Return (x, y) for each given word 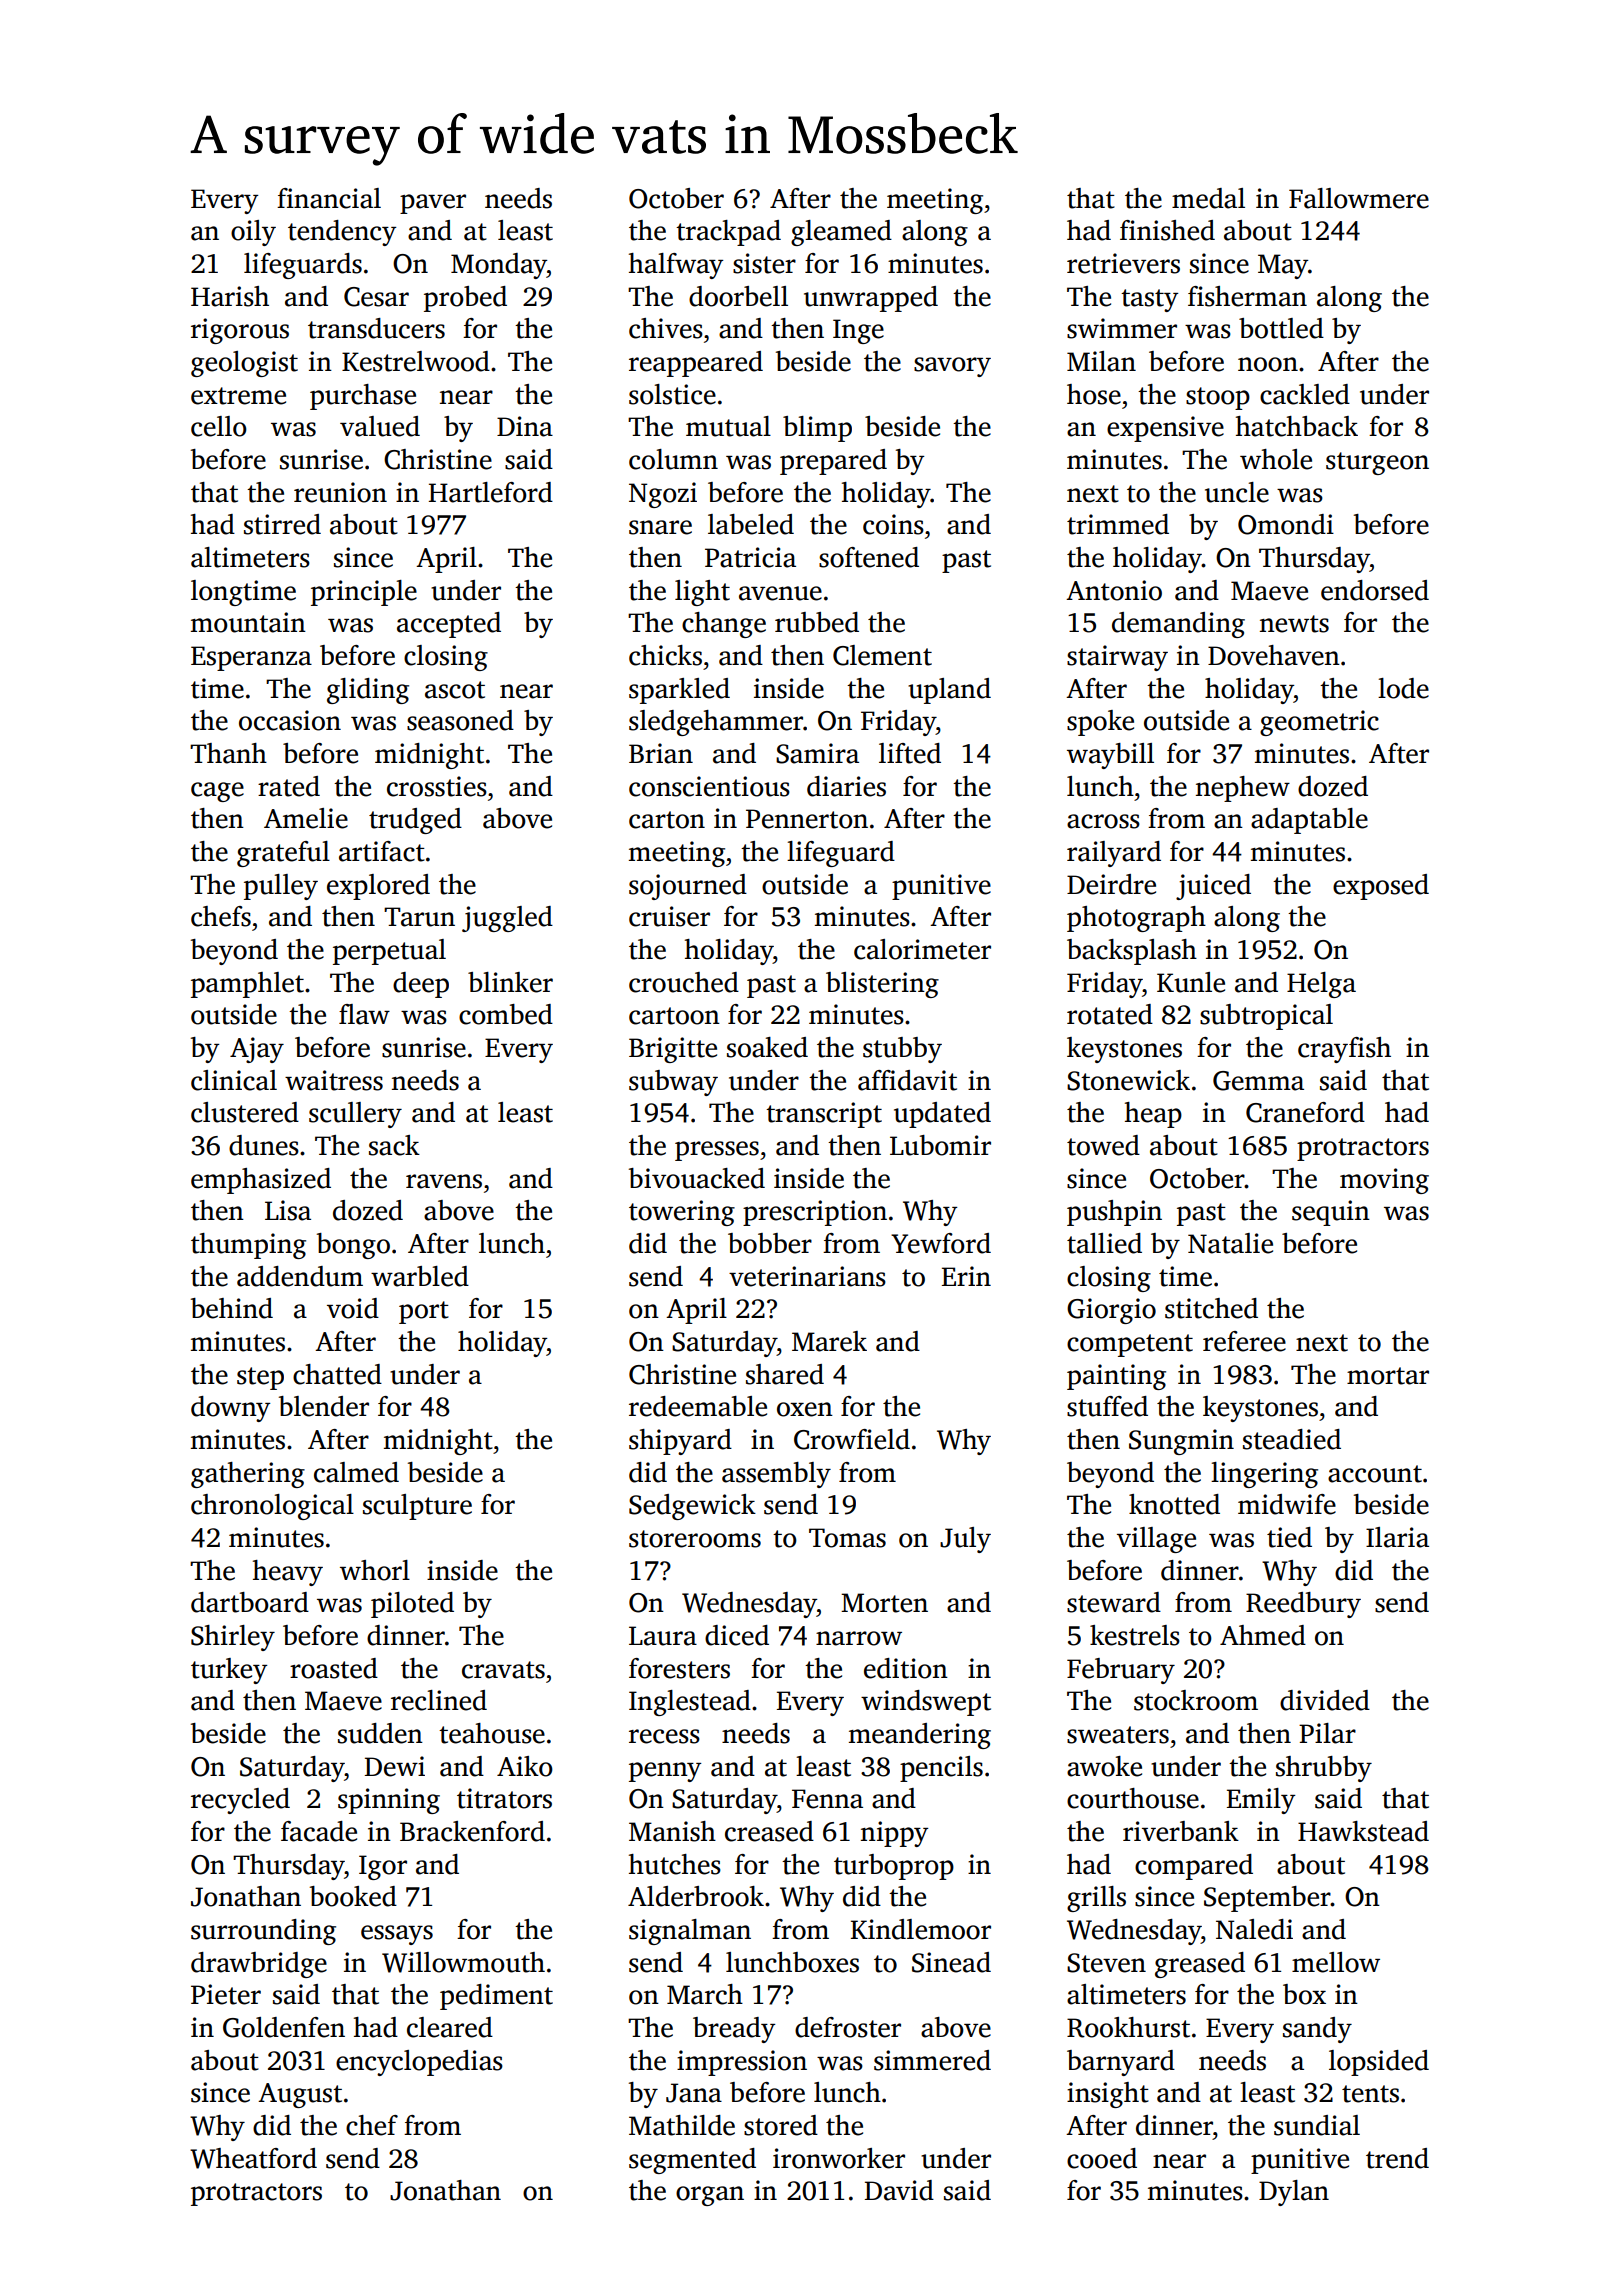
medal (1208, 198)
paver (433, 204)
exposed (1381, 887)
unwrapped (871, 299)
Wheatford (253, 2158)
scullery (355, 1115)
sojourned (688, 887)
